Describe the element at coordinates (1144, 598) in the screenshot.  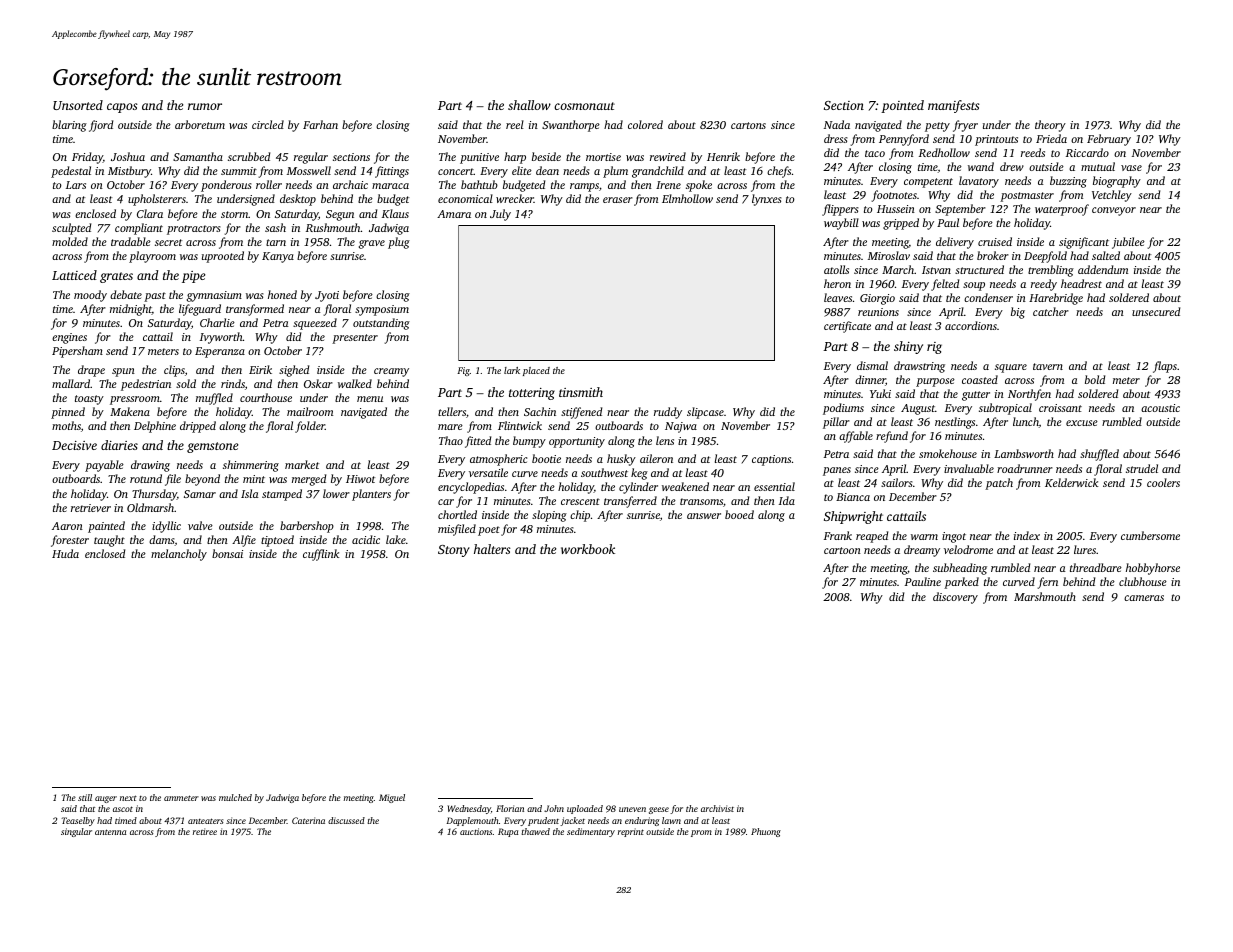
I see `cameras` at that location.
